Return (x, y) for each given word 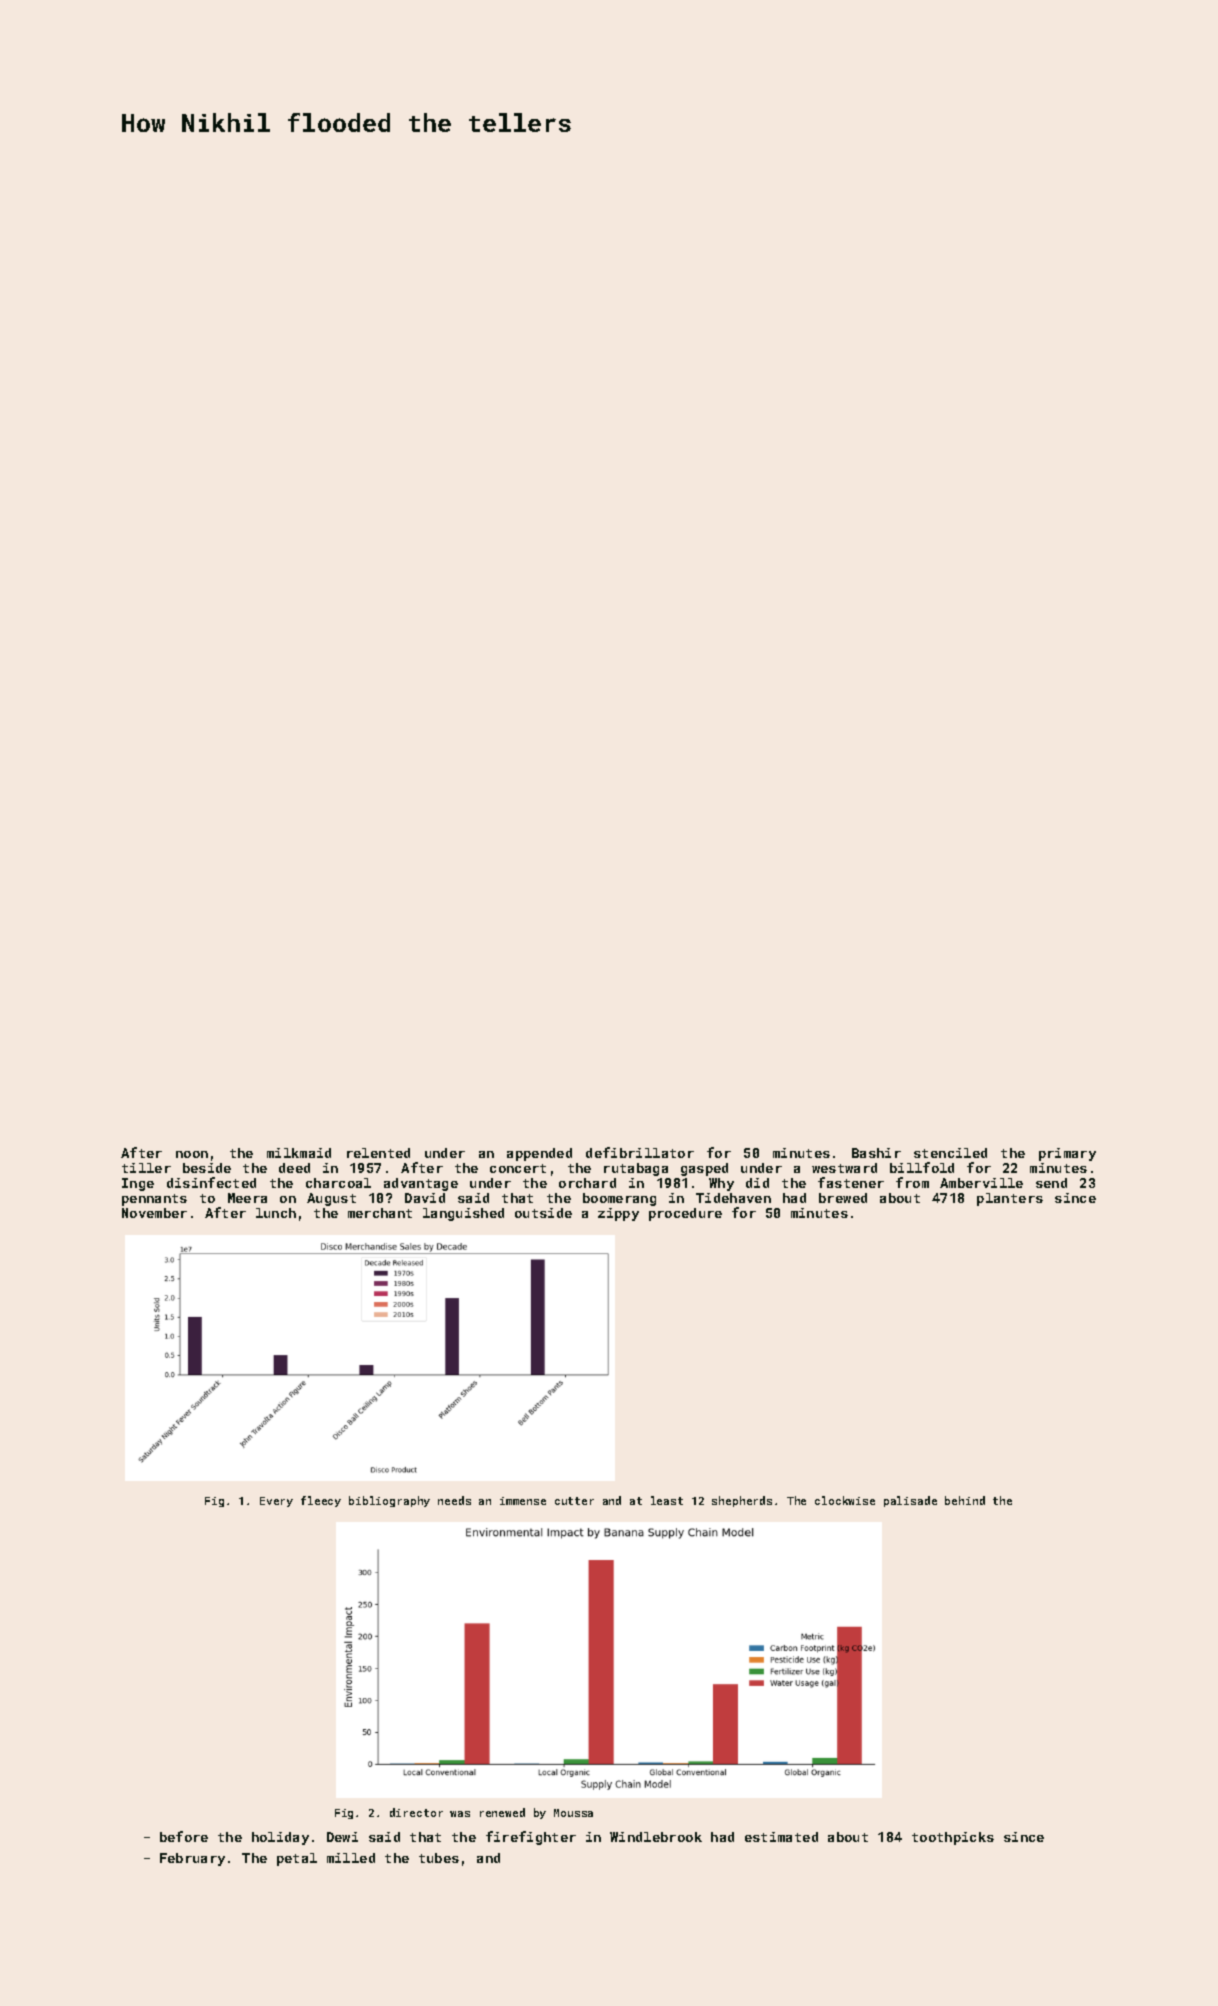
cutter (574, 1501)
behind (965, 1500)
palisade (910, 1501)
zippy (618, 1214)
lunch (276, 1213)
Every (276, 1502)
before (184, 1836)
